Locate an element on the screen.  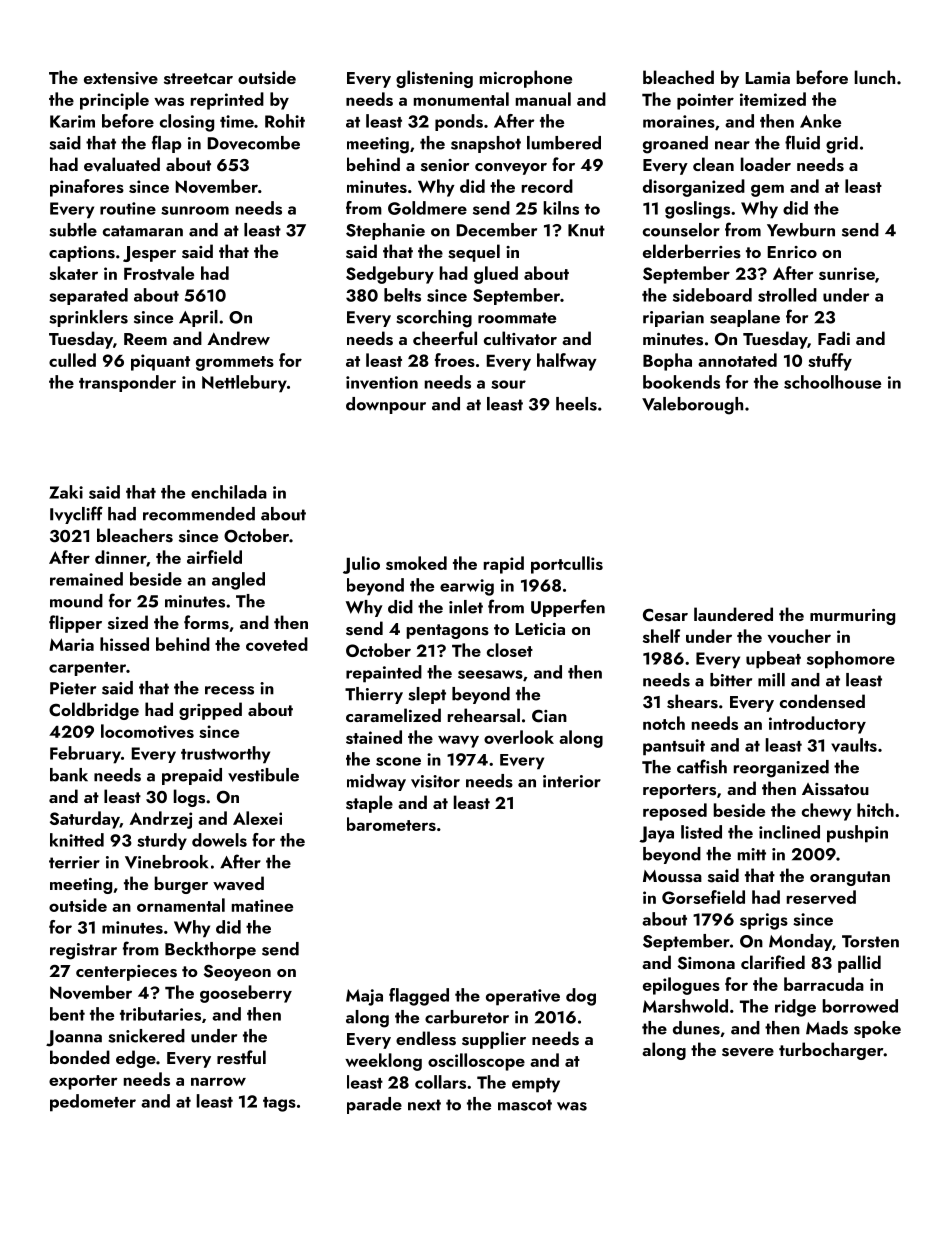
microphone is located at coordinates (526, 79).
